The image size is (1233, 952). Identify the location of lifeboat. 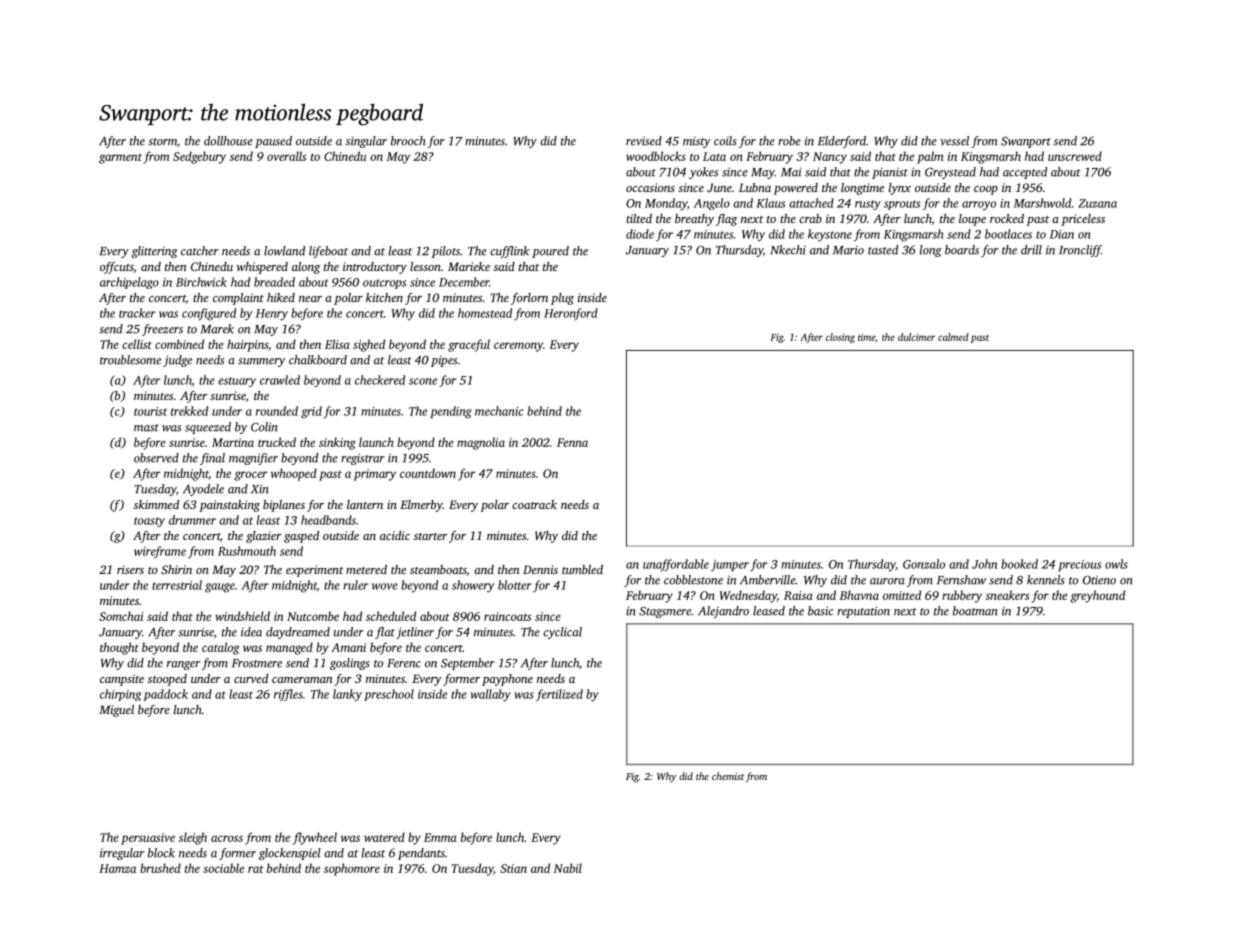
(328, 252).
